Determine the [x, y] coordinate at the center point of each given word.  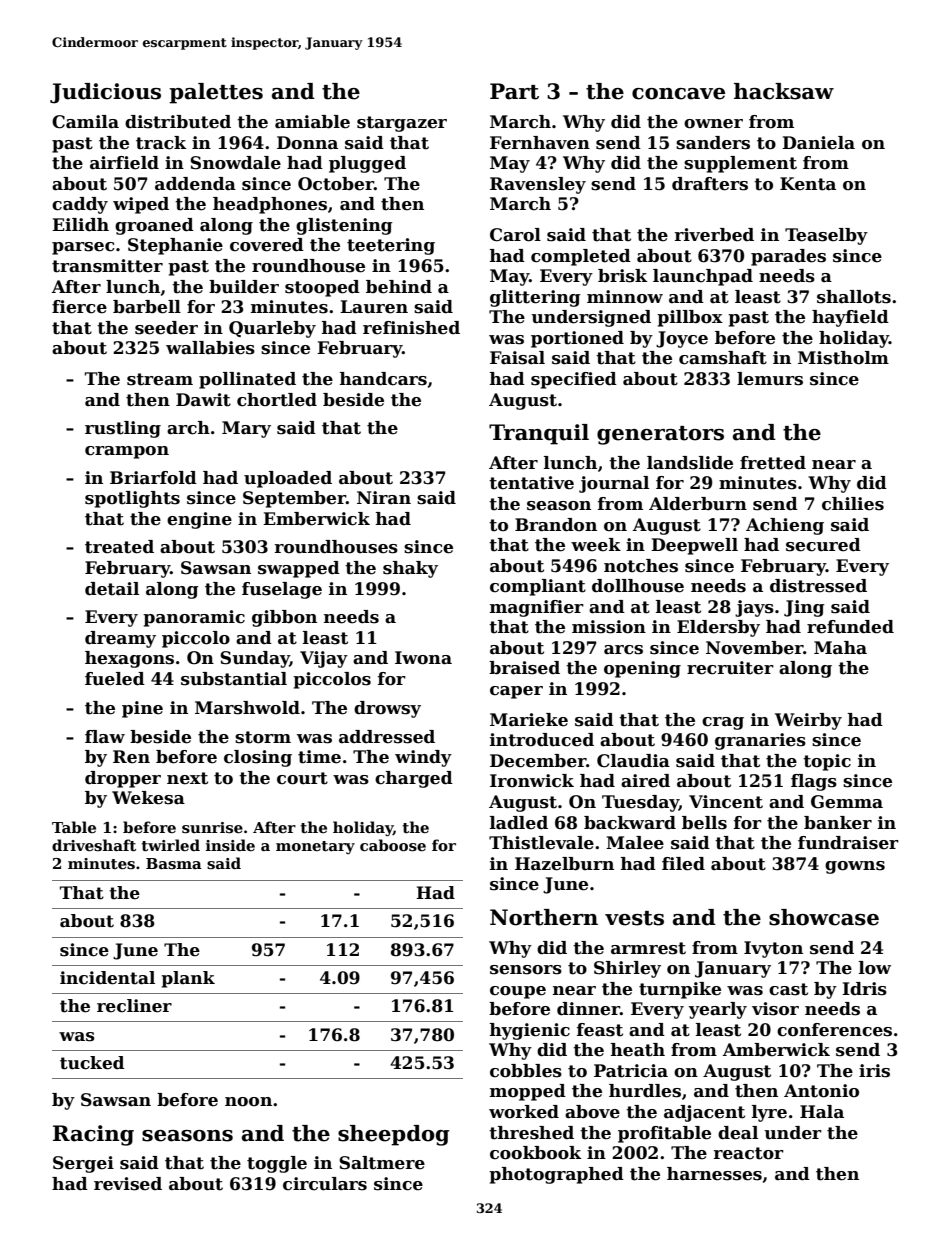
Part [514, 91]
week [596, 545]
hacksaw [784, 91]
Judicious [105, 93]
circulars [325, 1184]
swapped [299, 569]
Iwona [423, 658]
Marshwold [247, 708]
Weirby [808, 721]
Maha [840, 648]
